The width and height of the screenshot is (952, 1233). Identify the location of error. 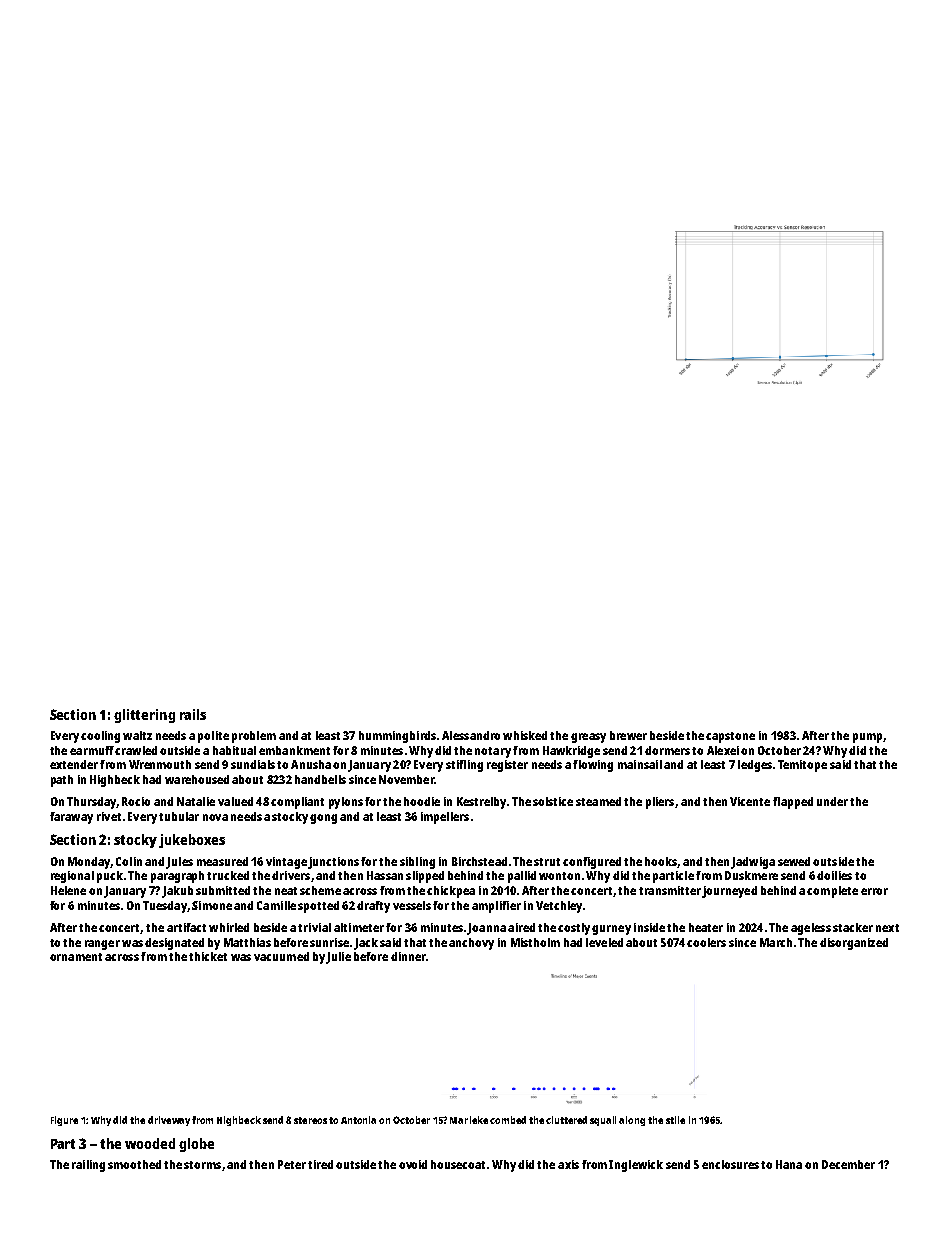
(874, 891).
